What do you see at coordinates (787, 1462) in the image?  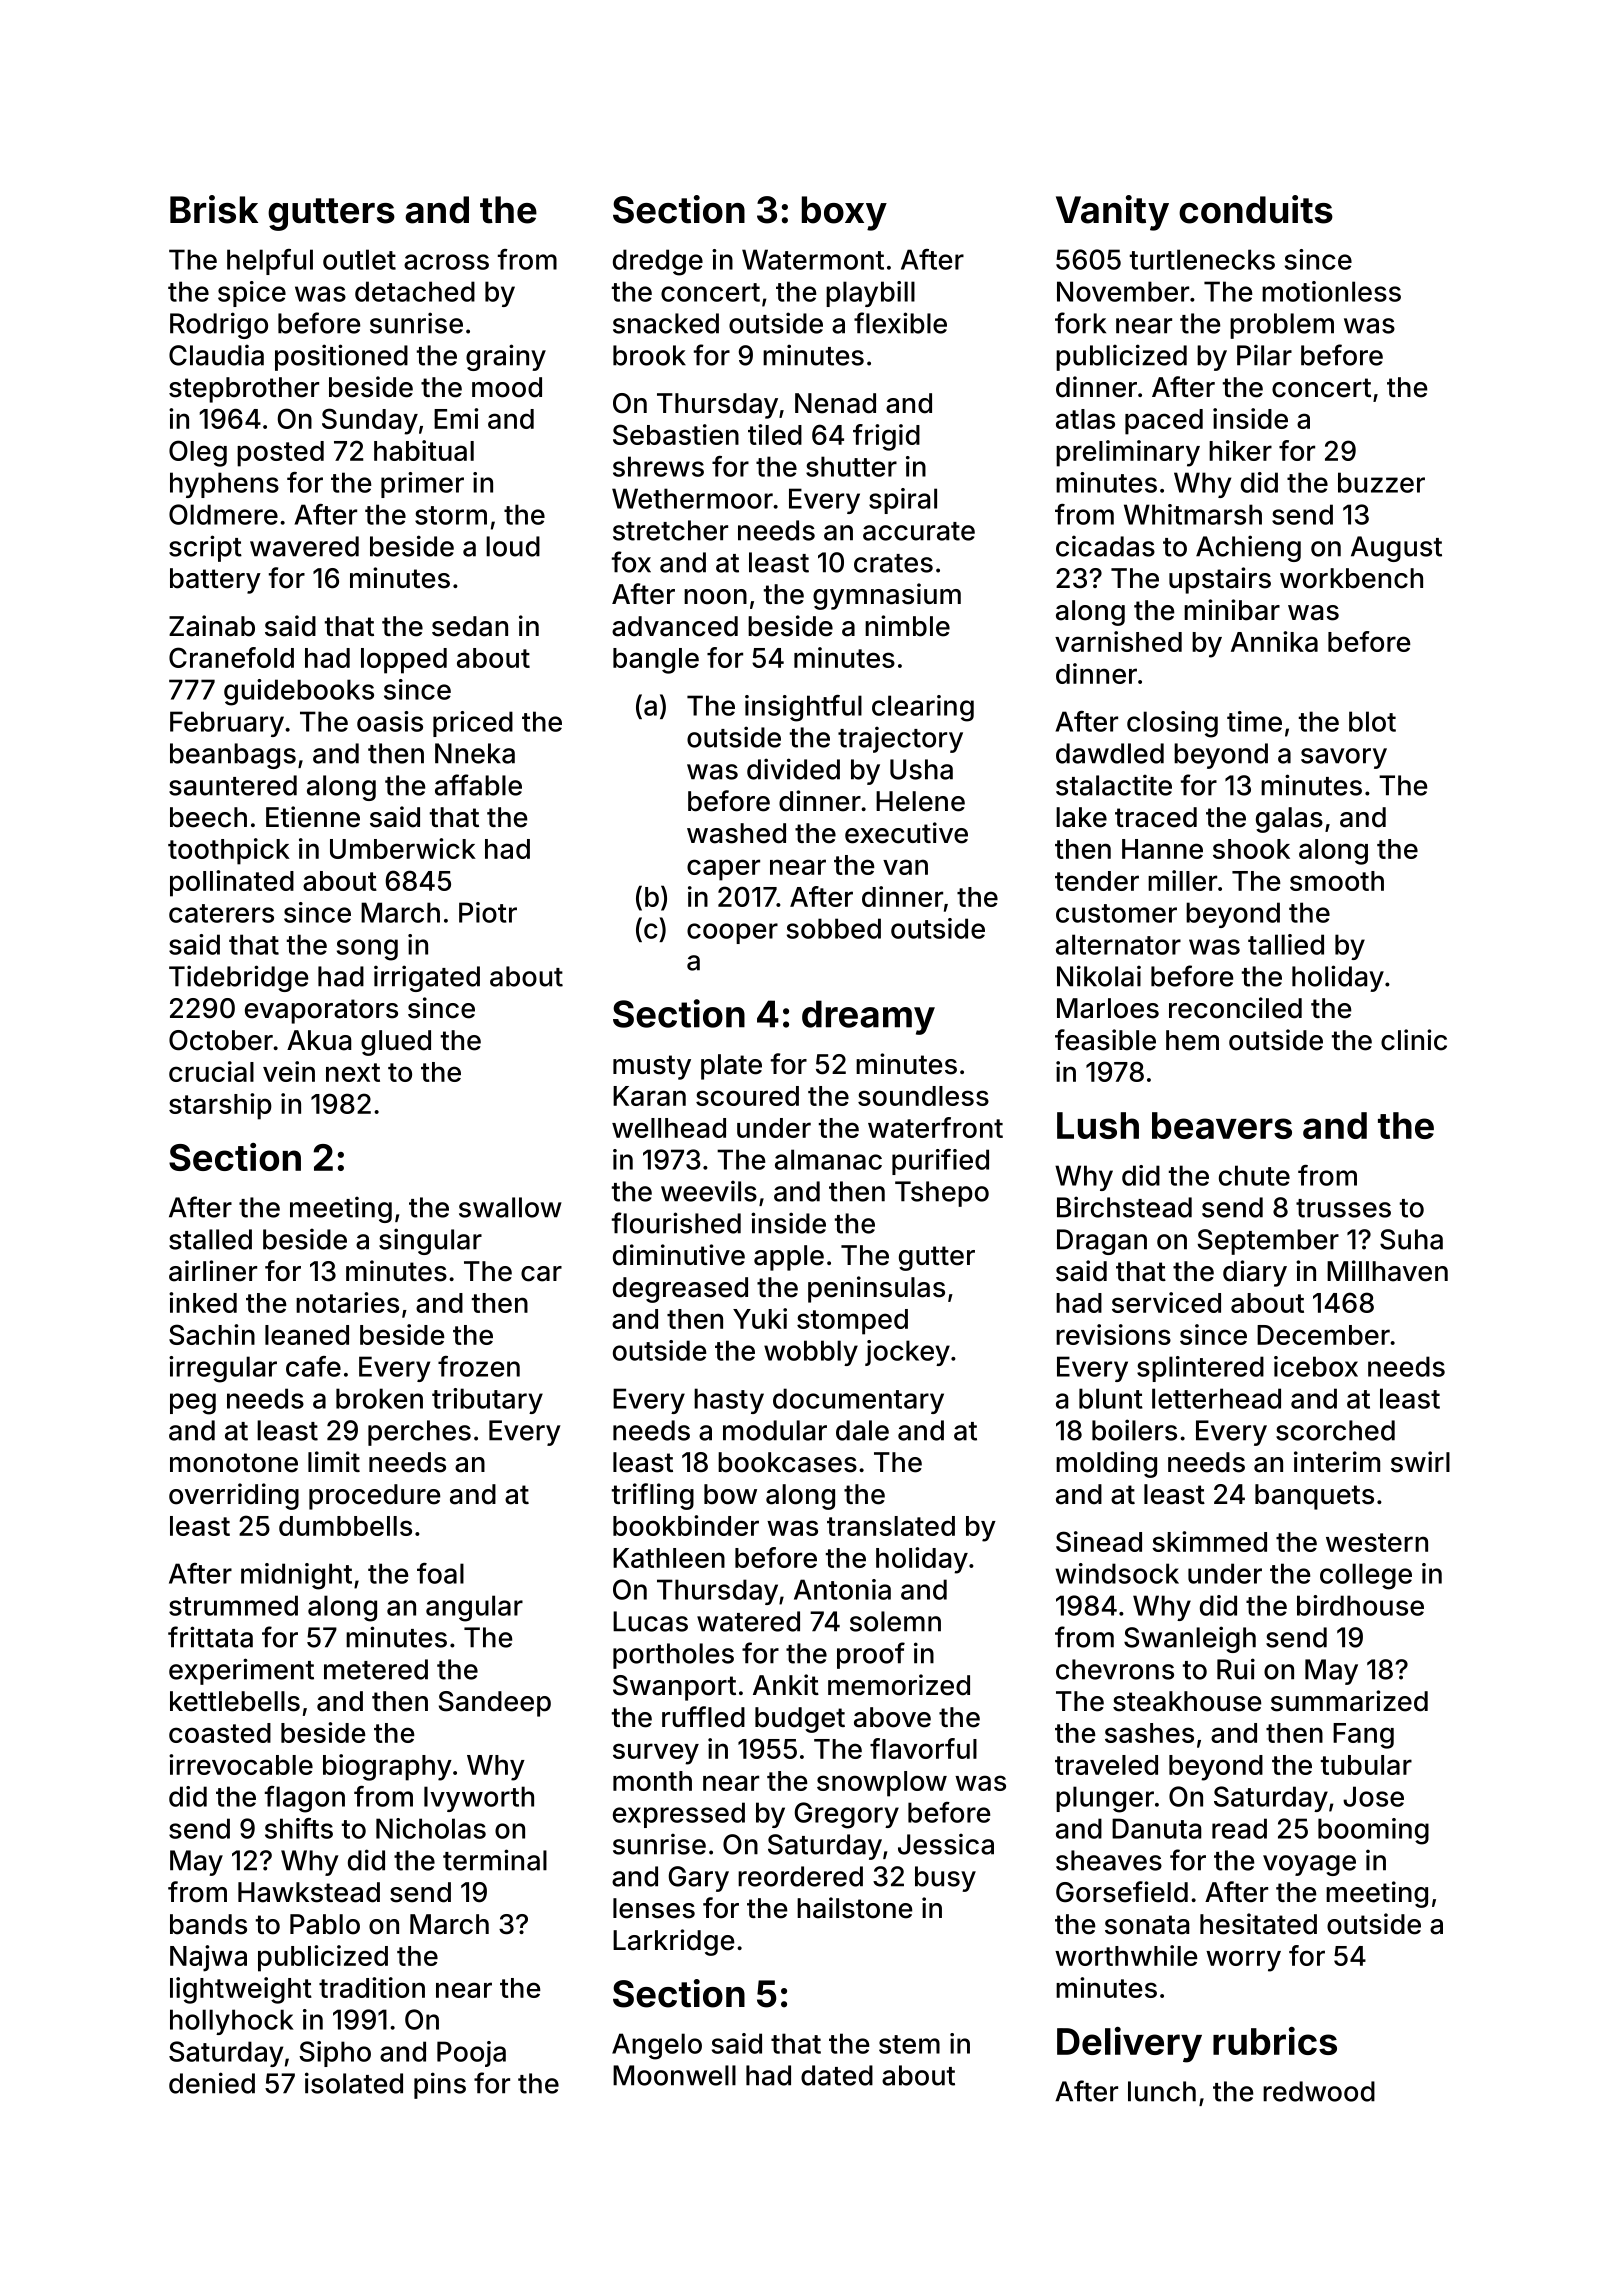 I see `bookcases` at bounding box center [787, 1462].
